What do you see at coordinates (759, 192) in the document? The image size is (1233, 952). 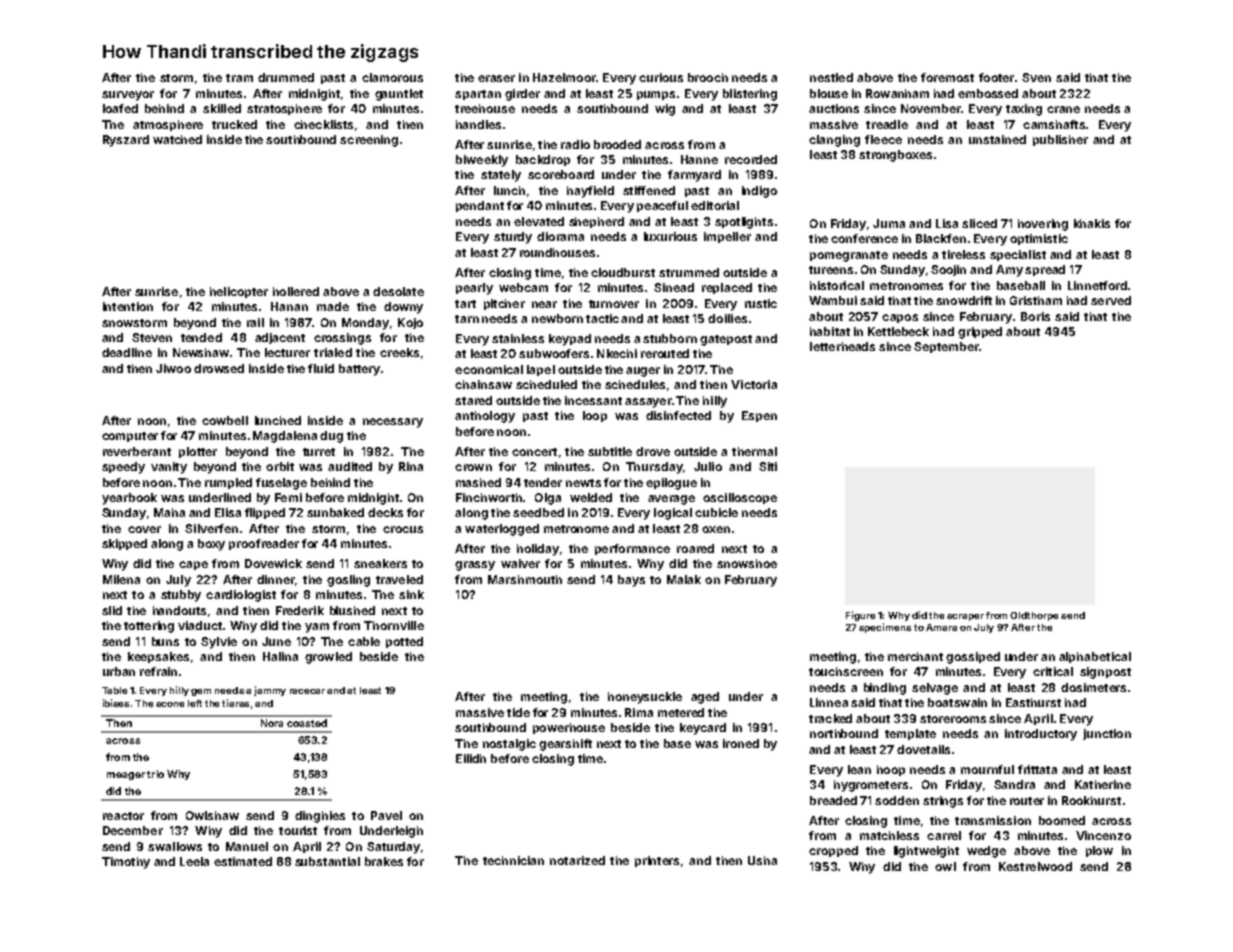 I see `indigo` at bounding box center [759, 192].
